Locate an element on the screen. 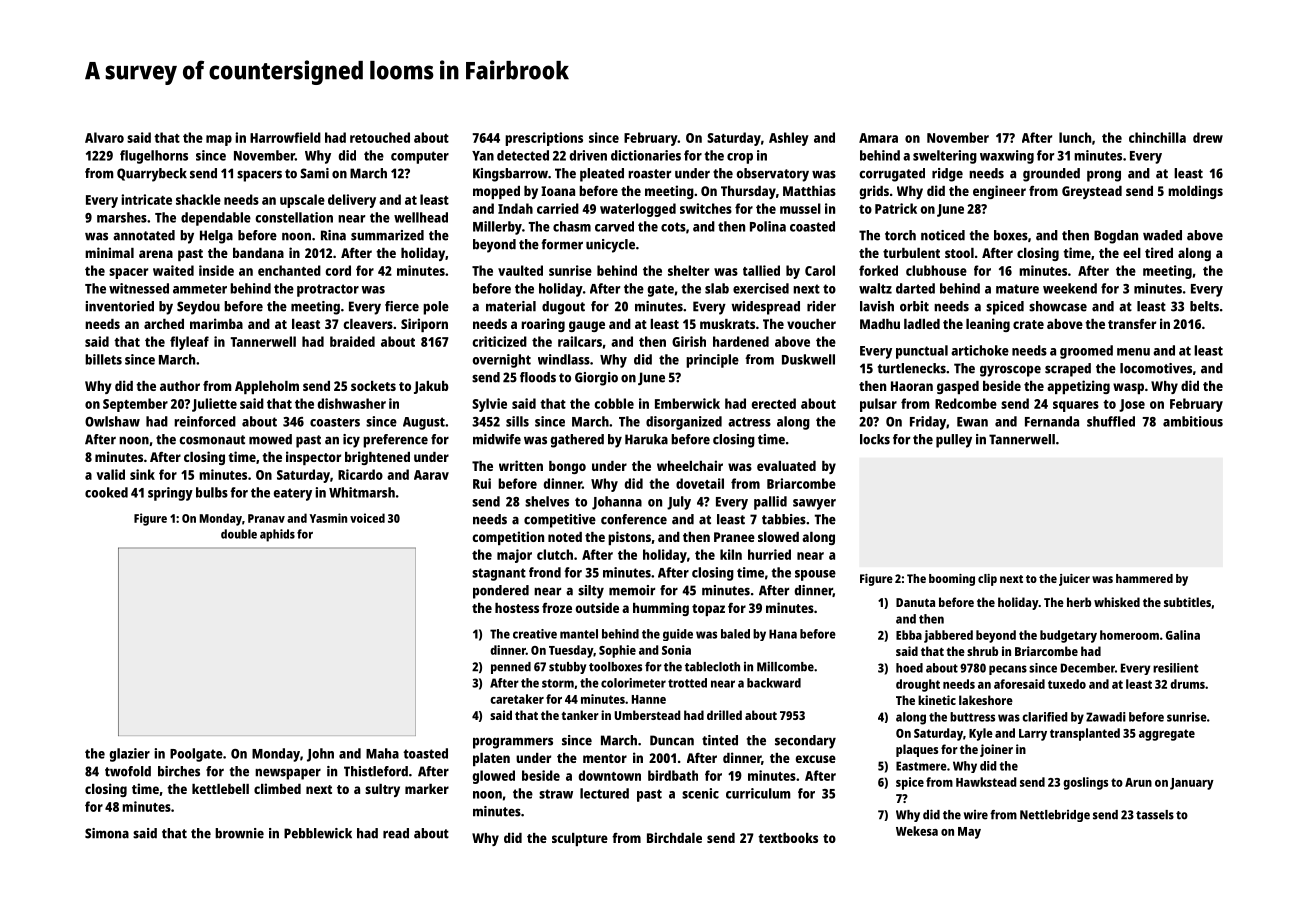 The height and width of the screenshot is (924, 1308). climbed is located at coordinates (277, 788).
